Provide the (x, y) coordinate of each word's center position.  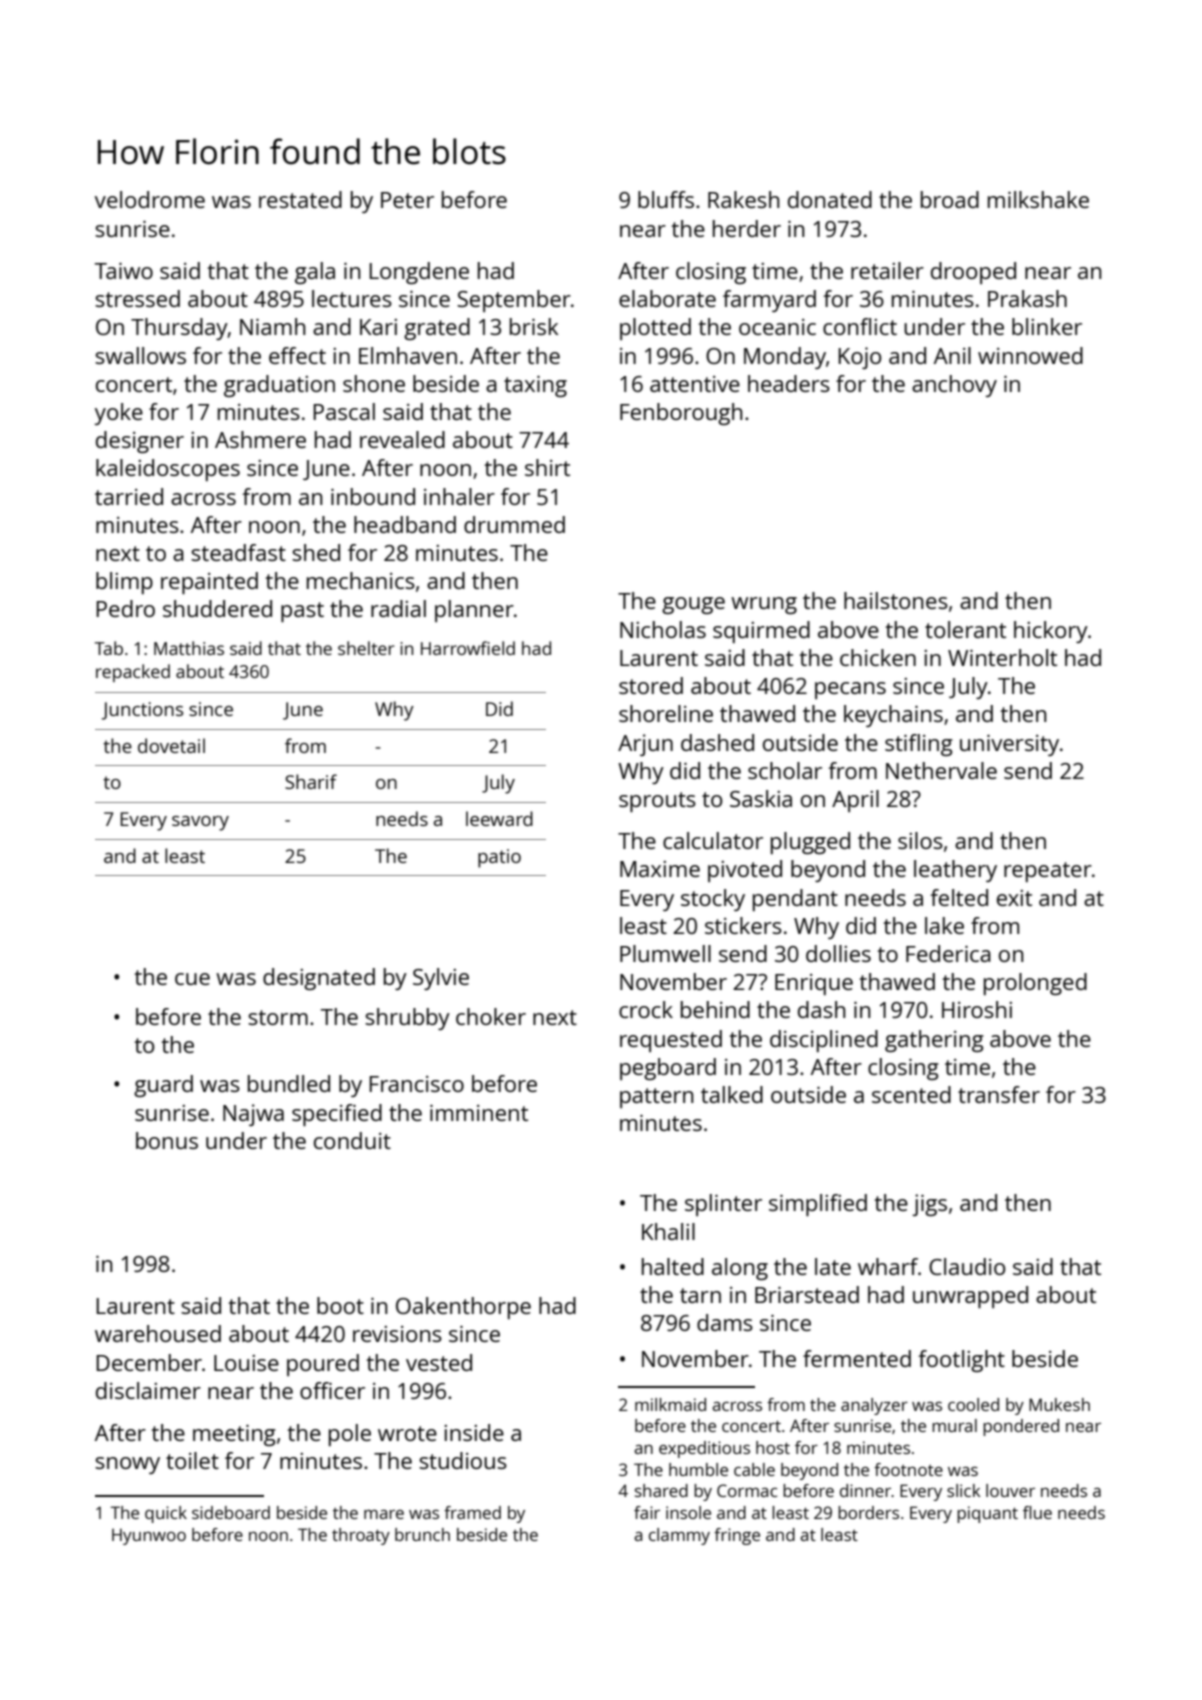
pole (350, 1435)
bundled (289, 1083)
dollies (838, 953)
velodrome (150, 199)
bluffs (666, 199)
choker (491, 1016)
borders (868, 1512)
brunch (422, 1534)
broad (950, 199)
